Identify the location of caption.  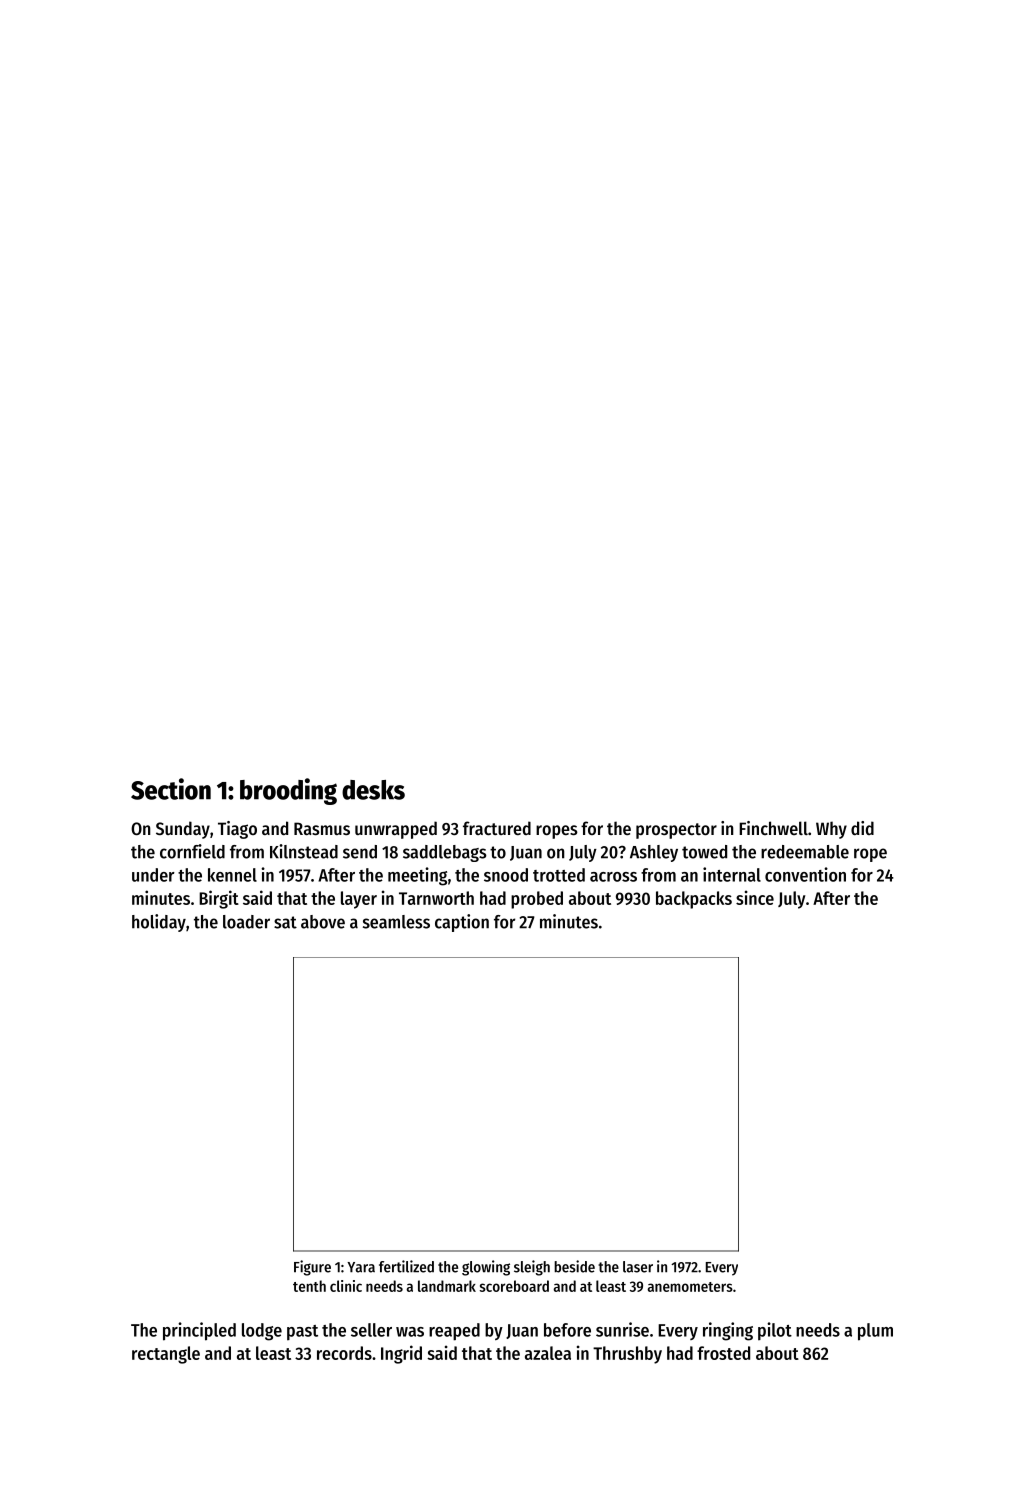
(462, 923).
